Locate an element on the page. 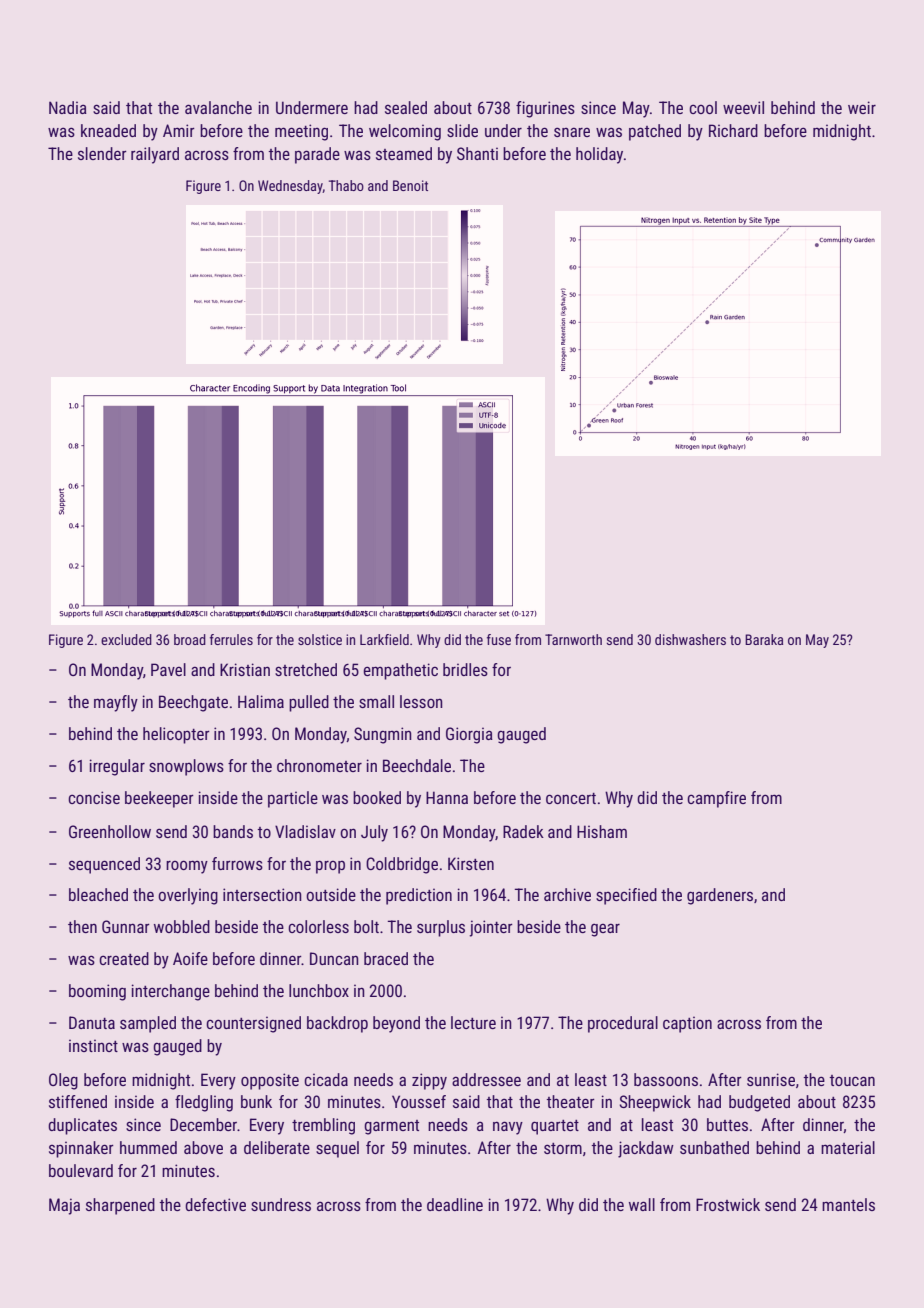 The image size is (924, 1308). broad is located at coordinates (190, 639).
